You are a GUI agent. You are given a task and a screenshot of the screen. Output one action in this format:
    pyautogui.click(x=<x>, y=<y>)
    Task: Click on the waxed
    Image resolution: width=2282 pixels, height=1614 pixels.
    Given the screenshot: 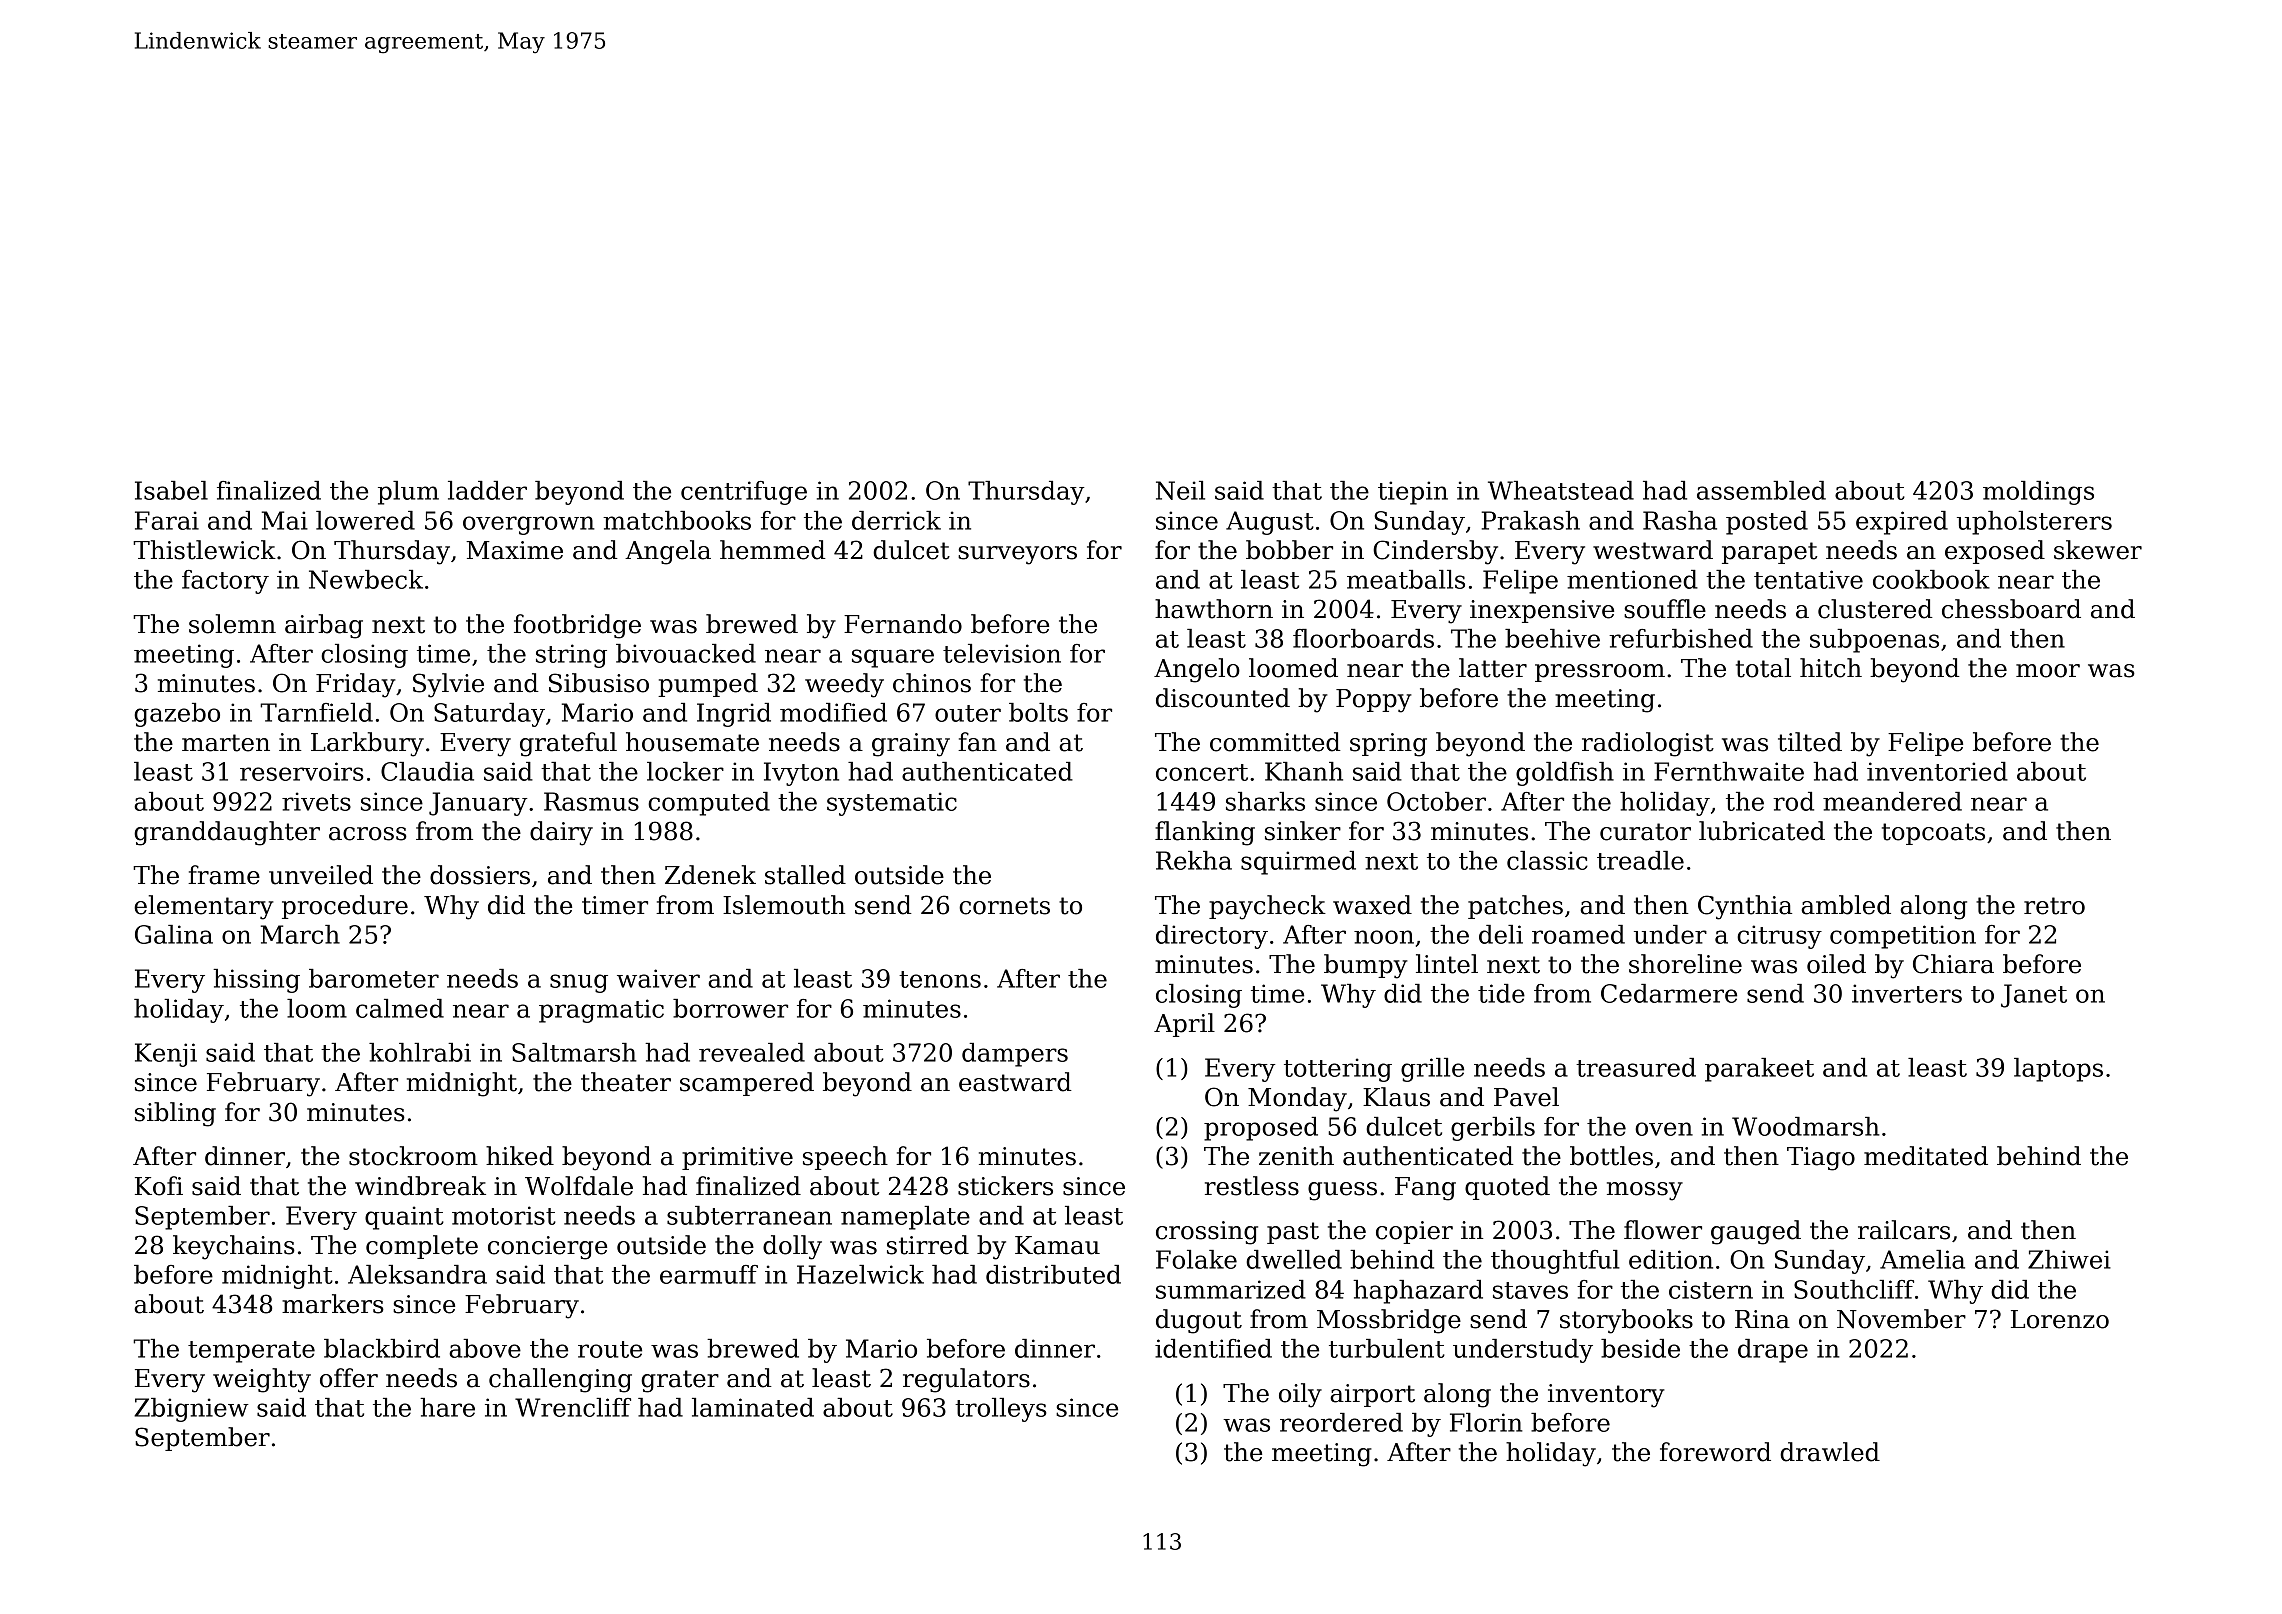 What is the action you would take?
    pyautogui.click(x=1372, y=905)
